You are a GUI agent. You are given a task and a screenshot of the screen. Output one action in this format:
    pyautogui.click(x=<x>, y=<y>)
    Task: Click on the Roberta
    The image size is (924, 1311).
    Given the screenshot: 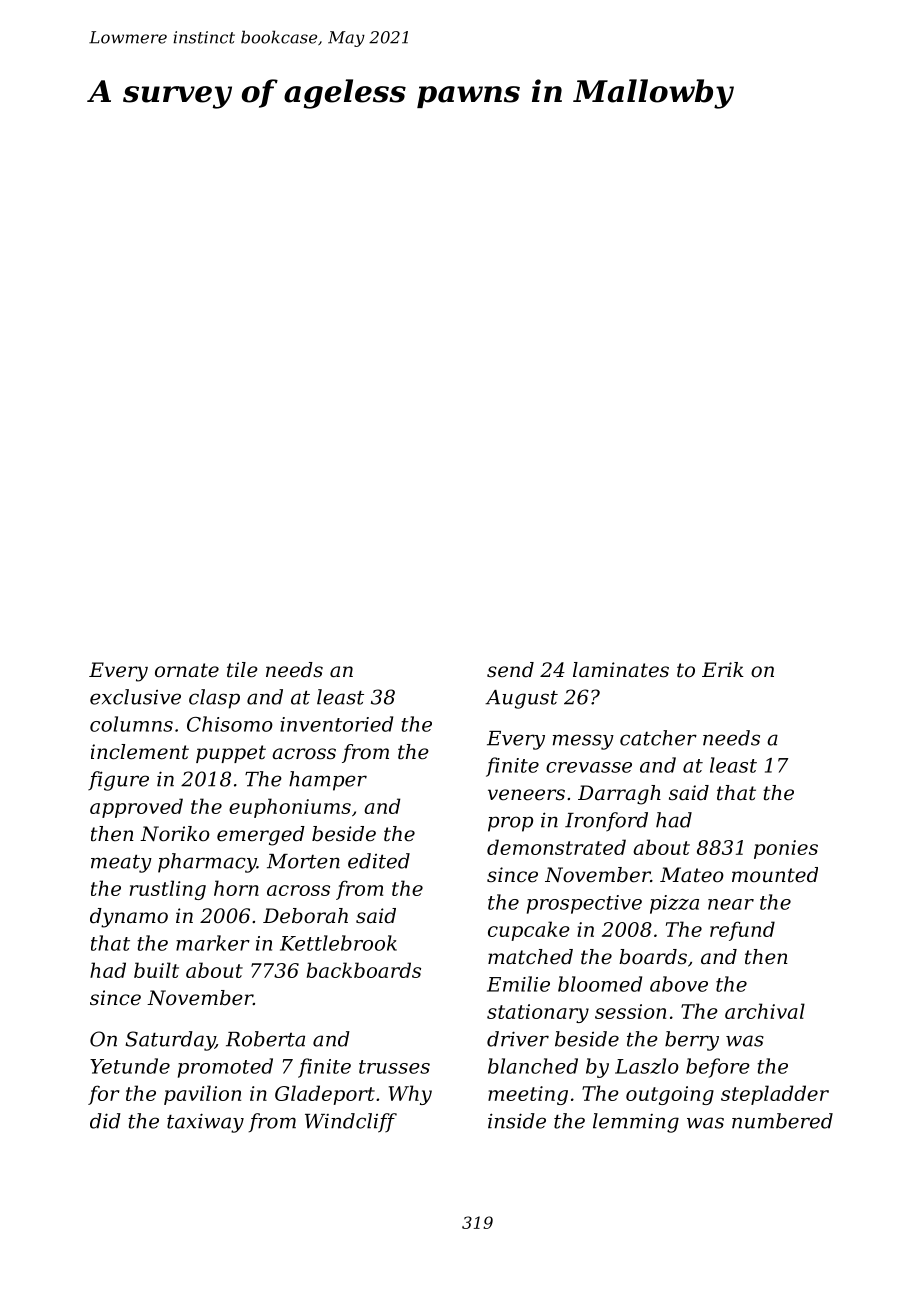 What is the action you would take?
    pyautogui.click(x=265, y=1039)
